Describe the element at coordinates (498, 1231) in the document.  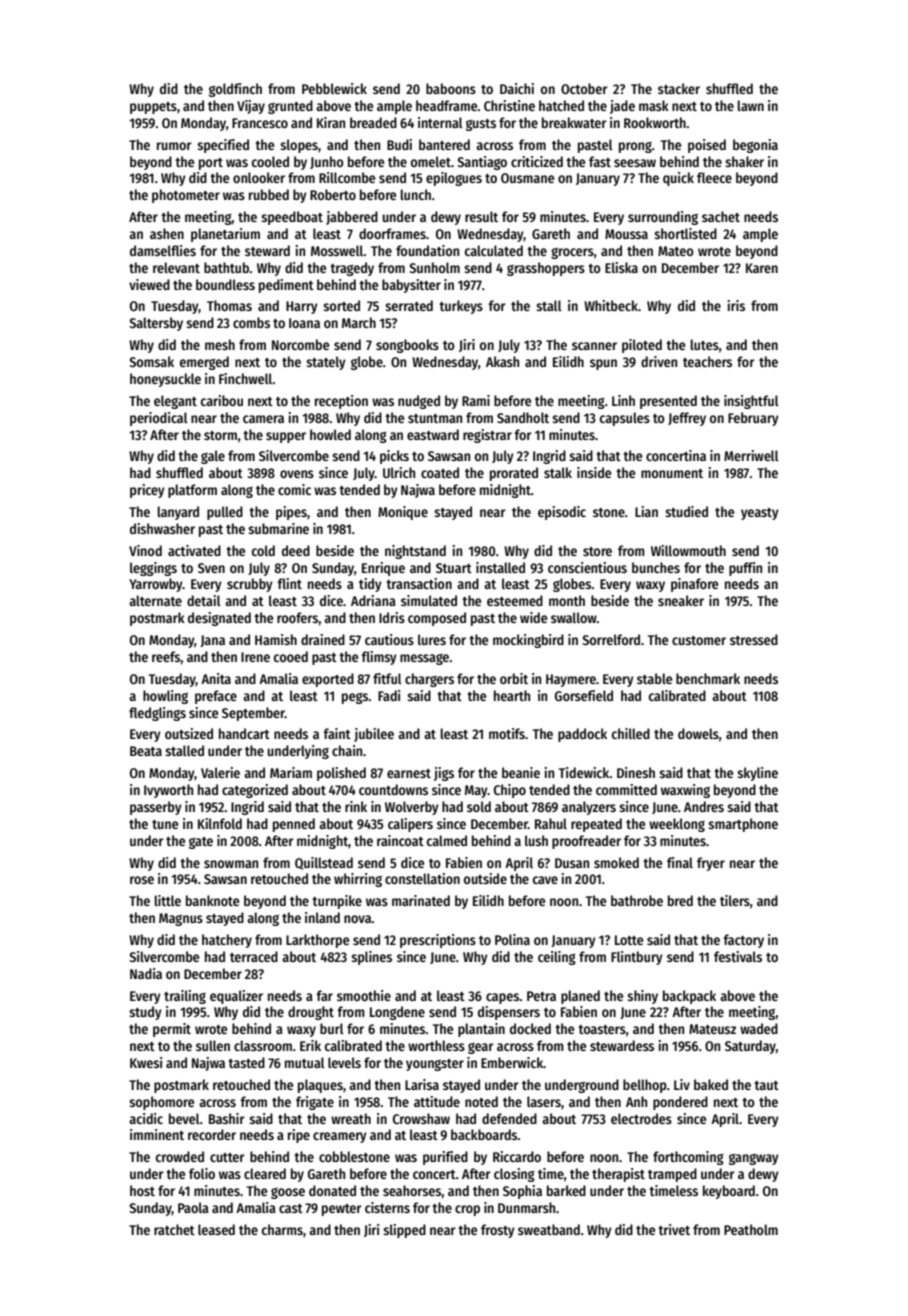
I see `frosty` at that location.
